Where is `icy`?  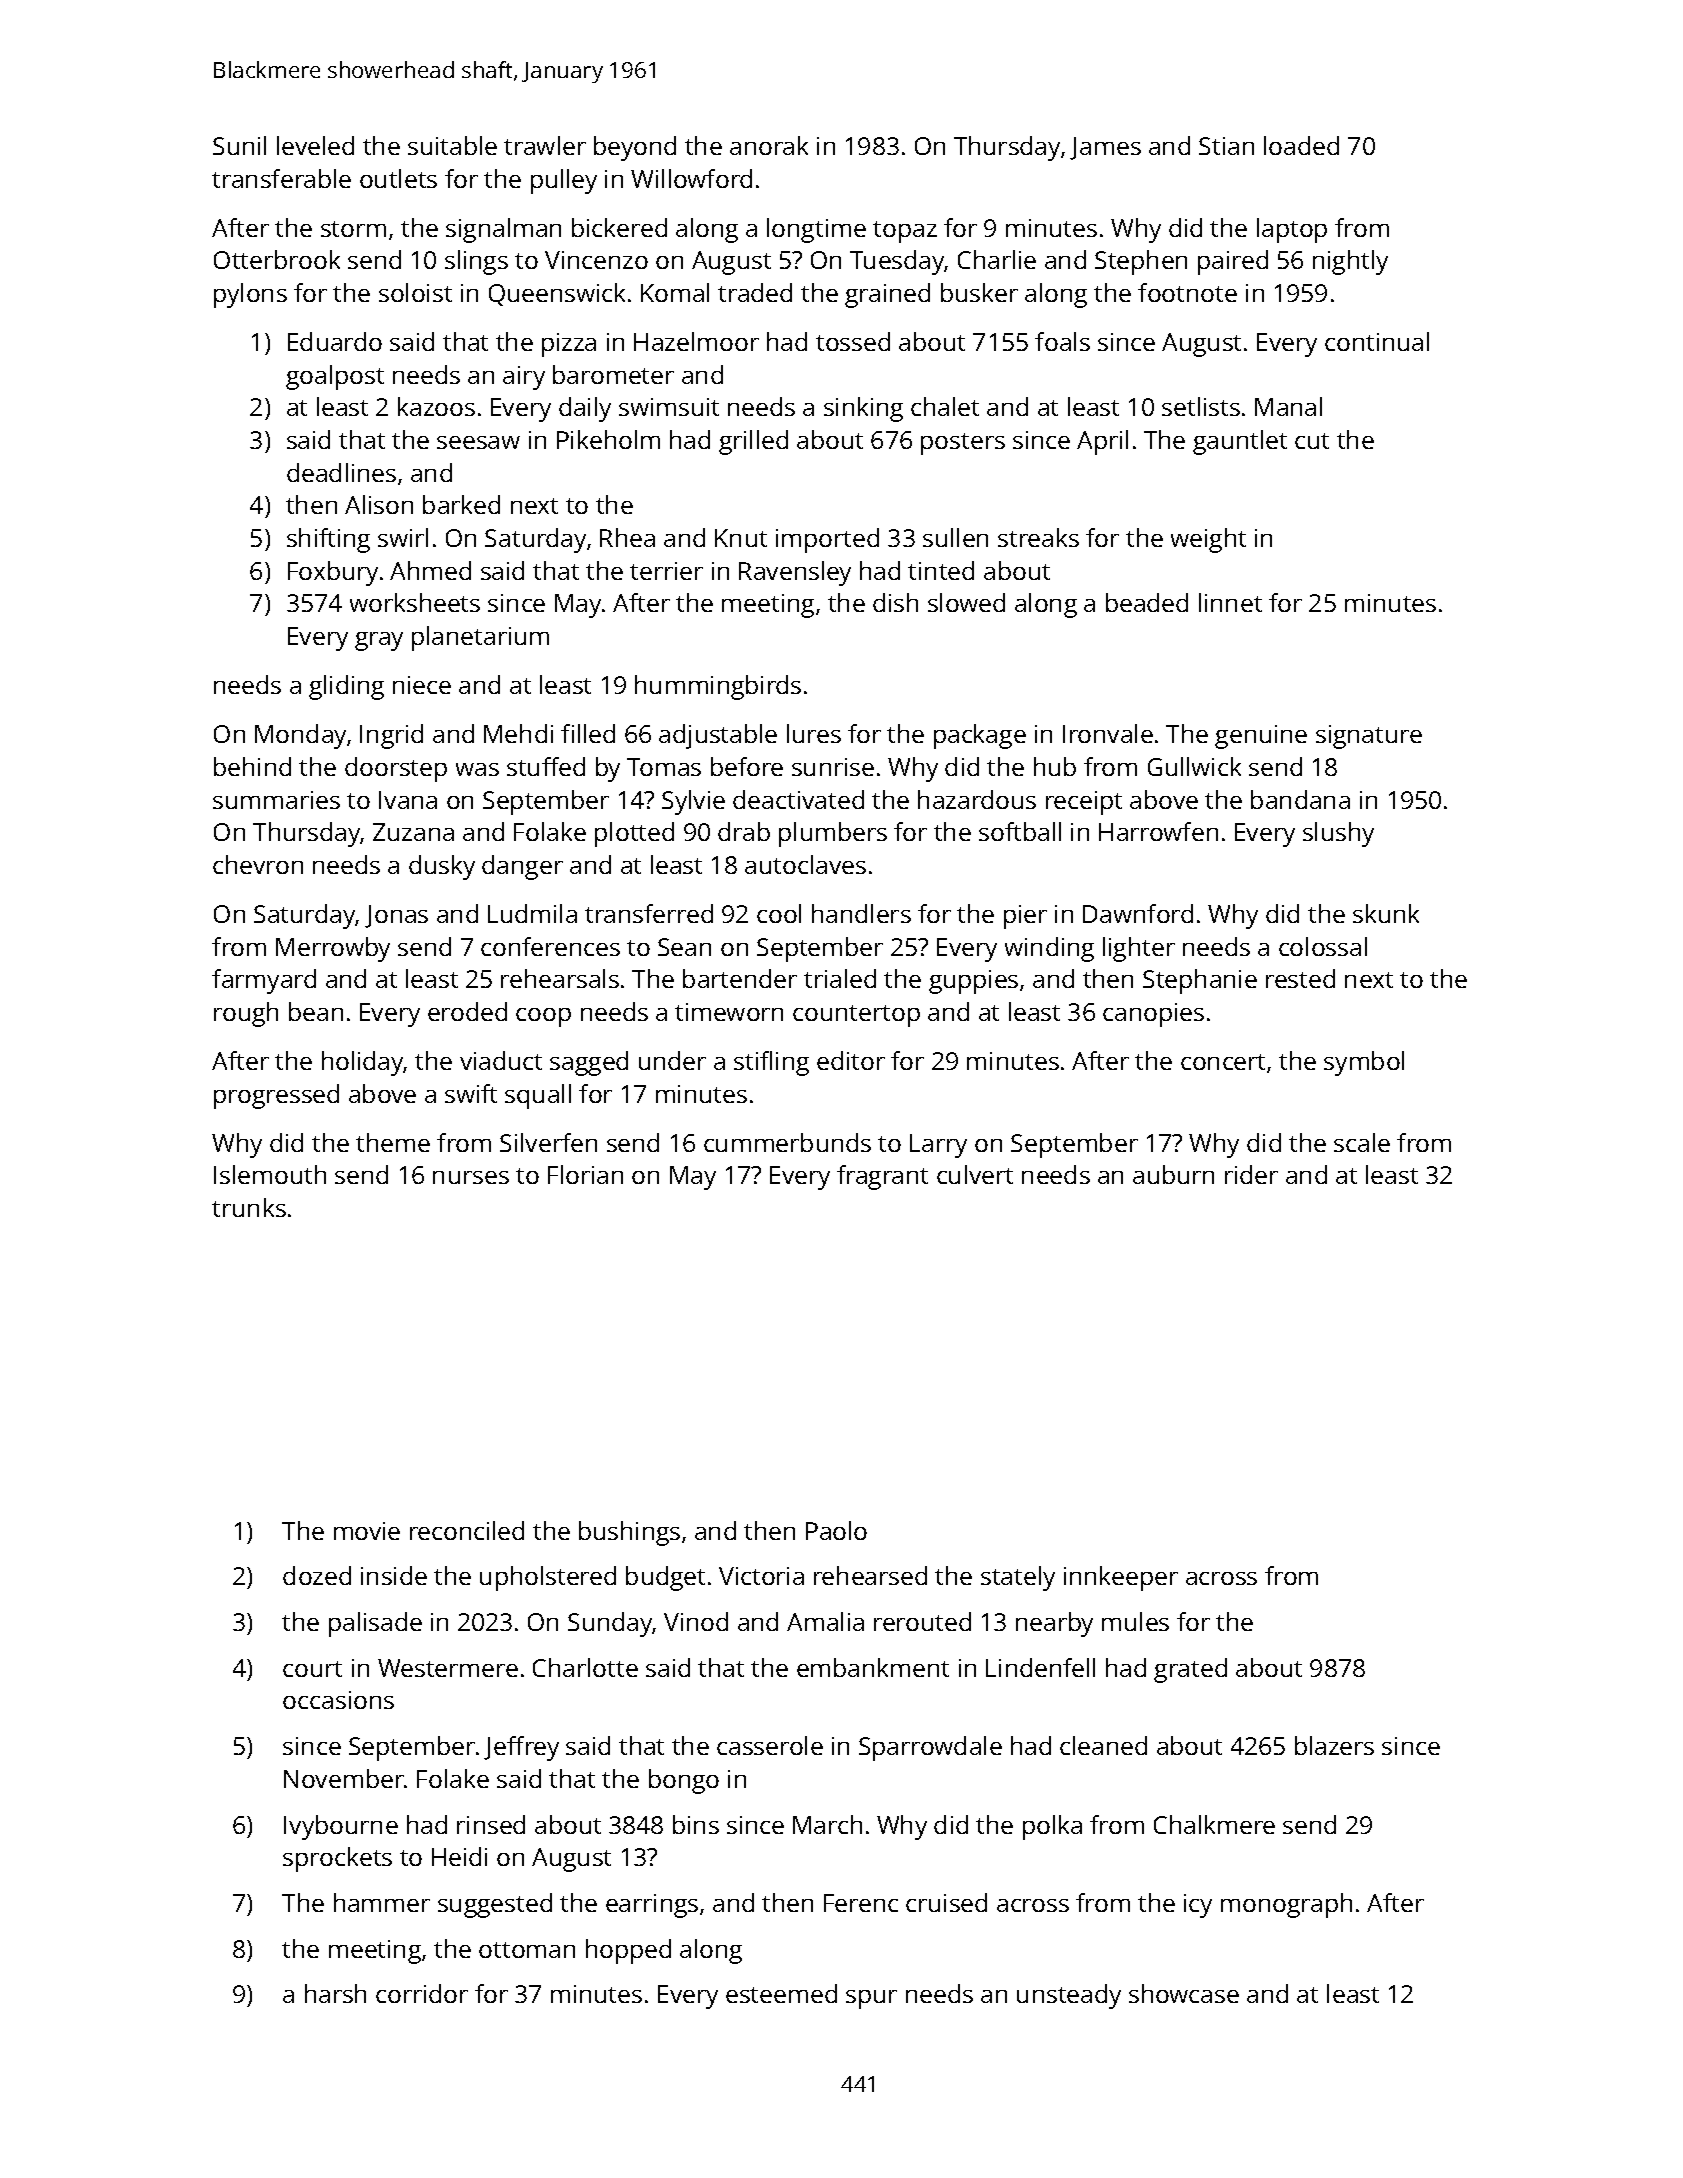 icy is located at coordinates (1198, 1906).
